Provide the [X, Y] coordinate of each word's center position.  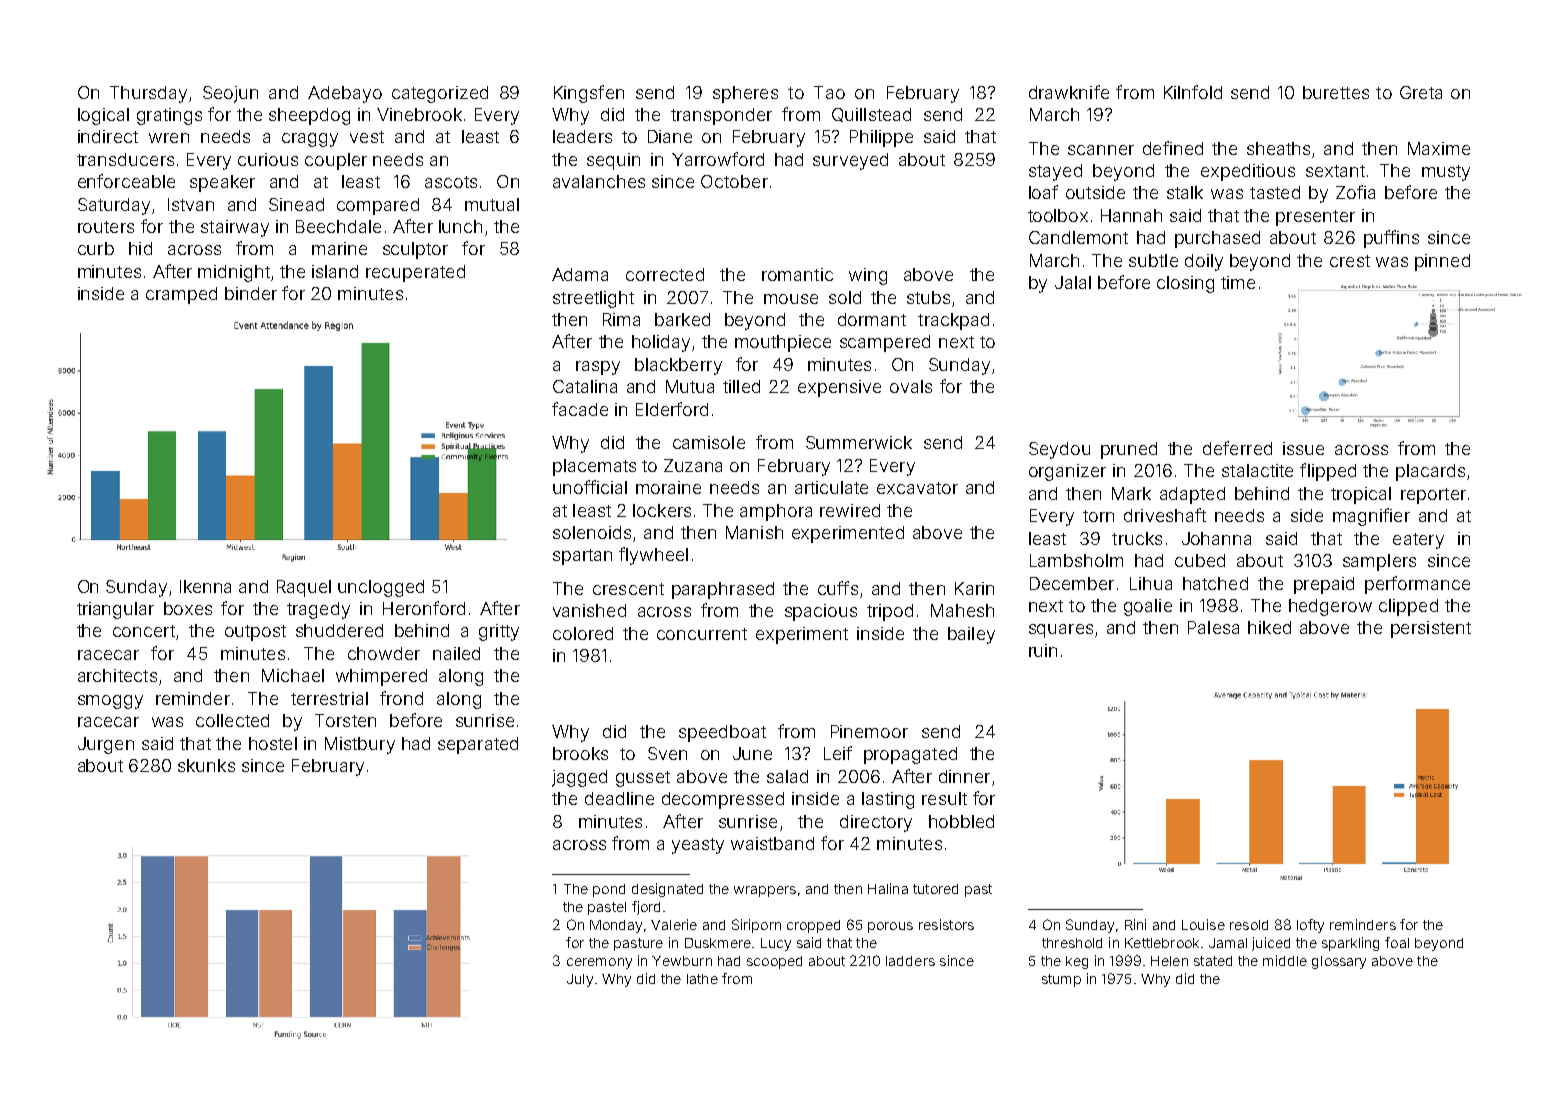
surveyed [850, 161]
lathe [702, 979]
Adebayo [345, 94]
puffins [1391, 239]
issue [1303, 448]
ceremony [599, 963]
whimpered [381, 677]
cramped [181, 295]
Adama [580, 274]
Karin [974, 588]
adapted [1192, 495]
